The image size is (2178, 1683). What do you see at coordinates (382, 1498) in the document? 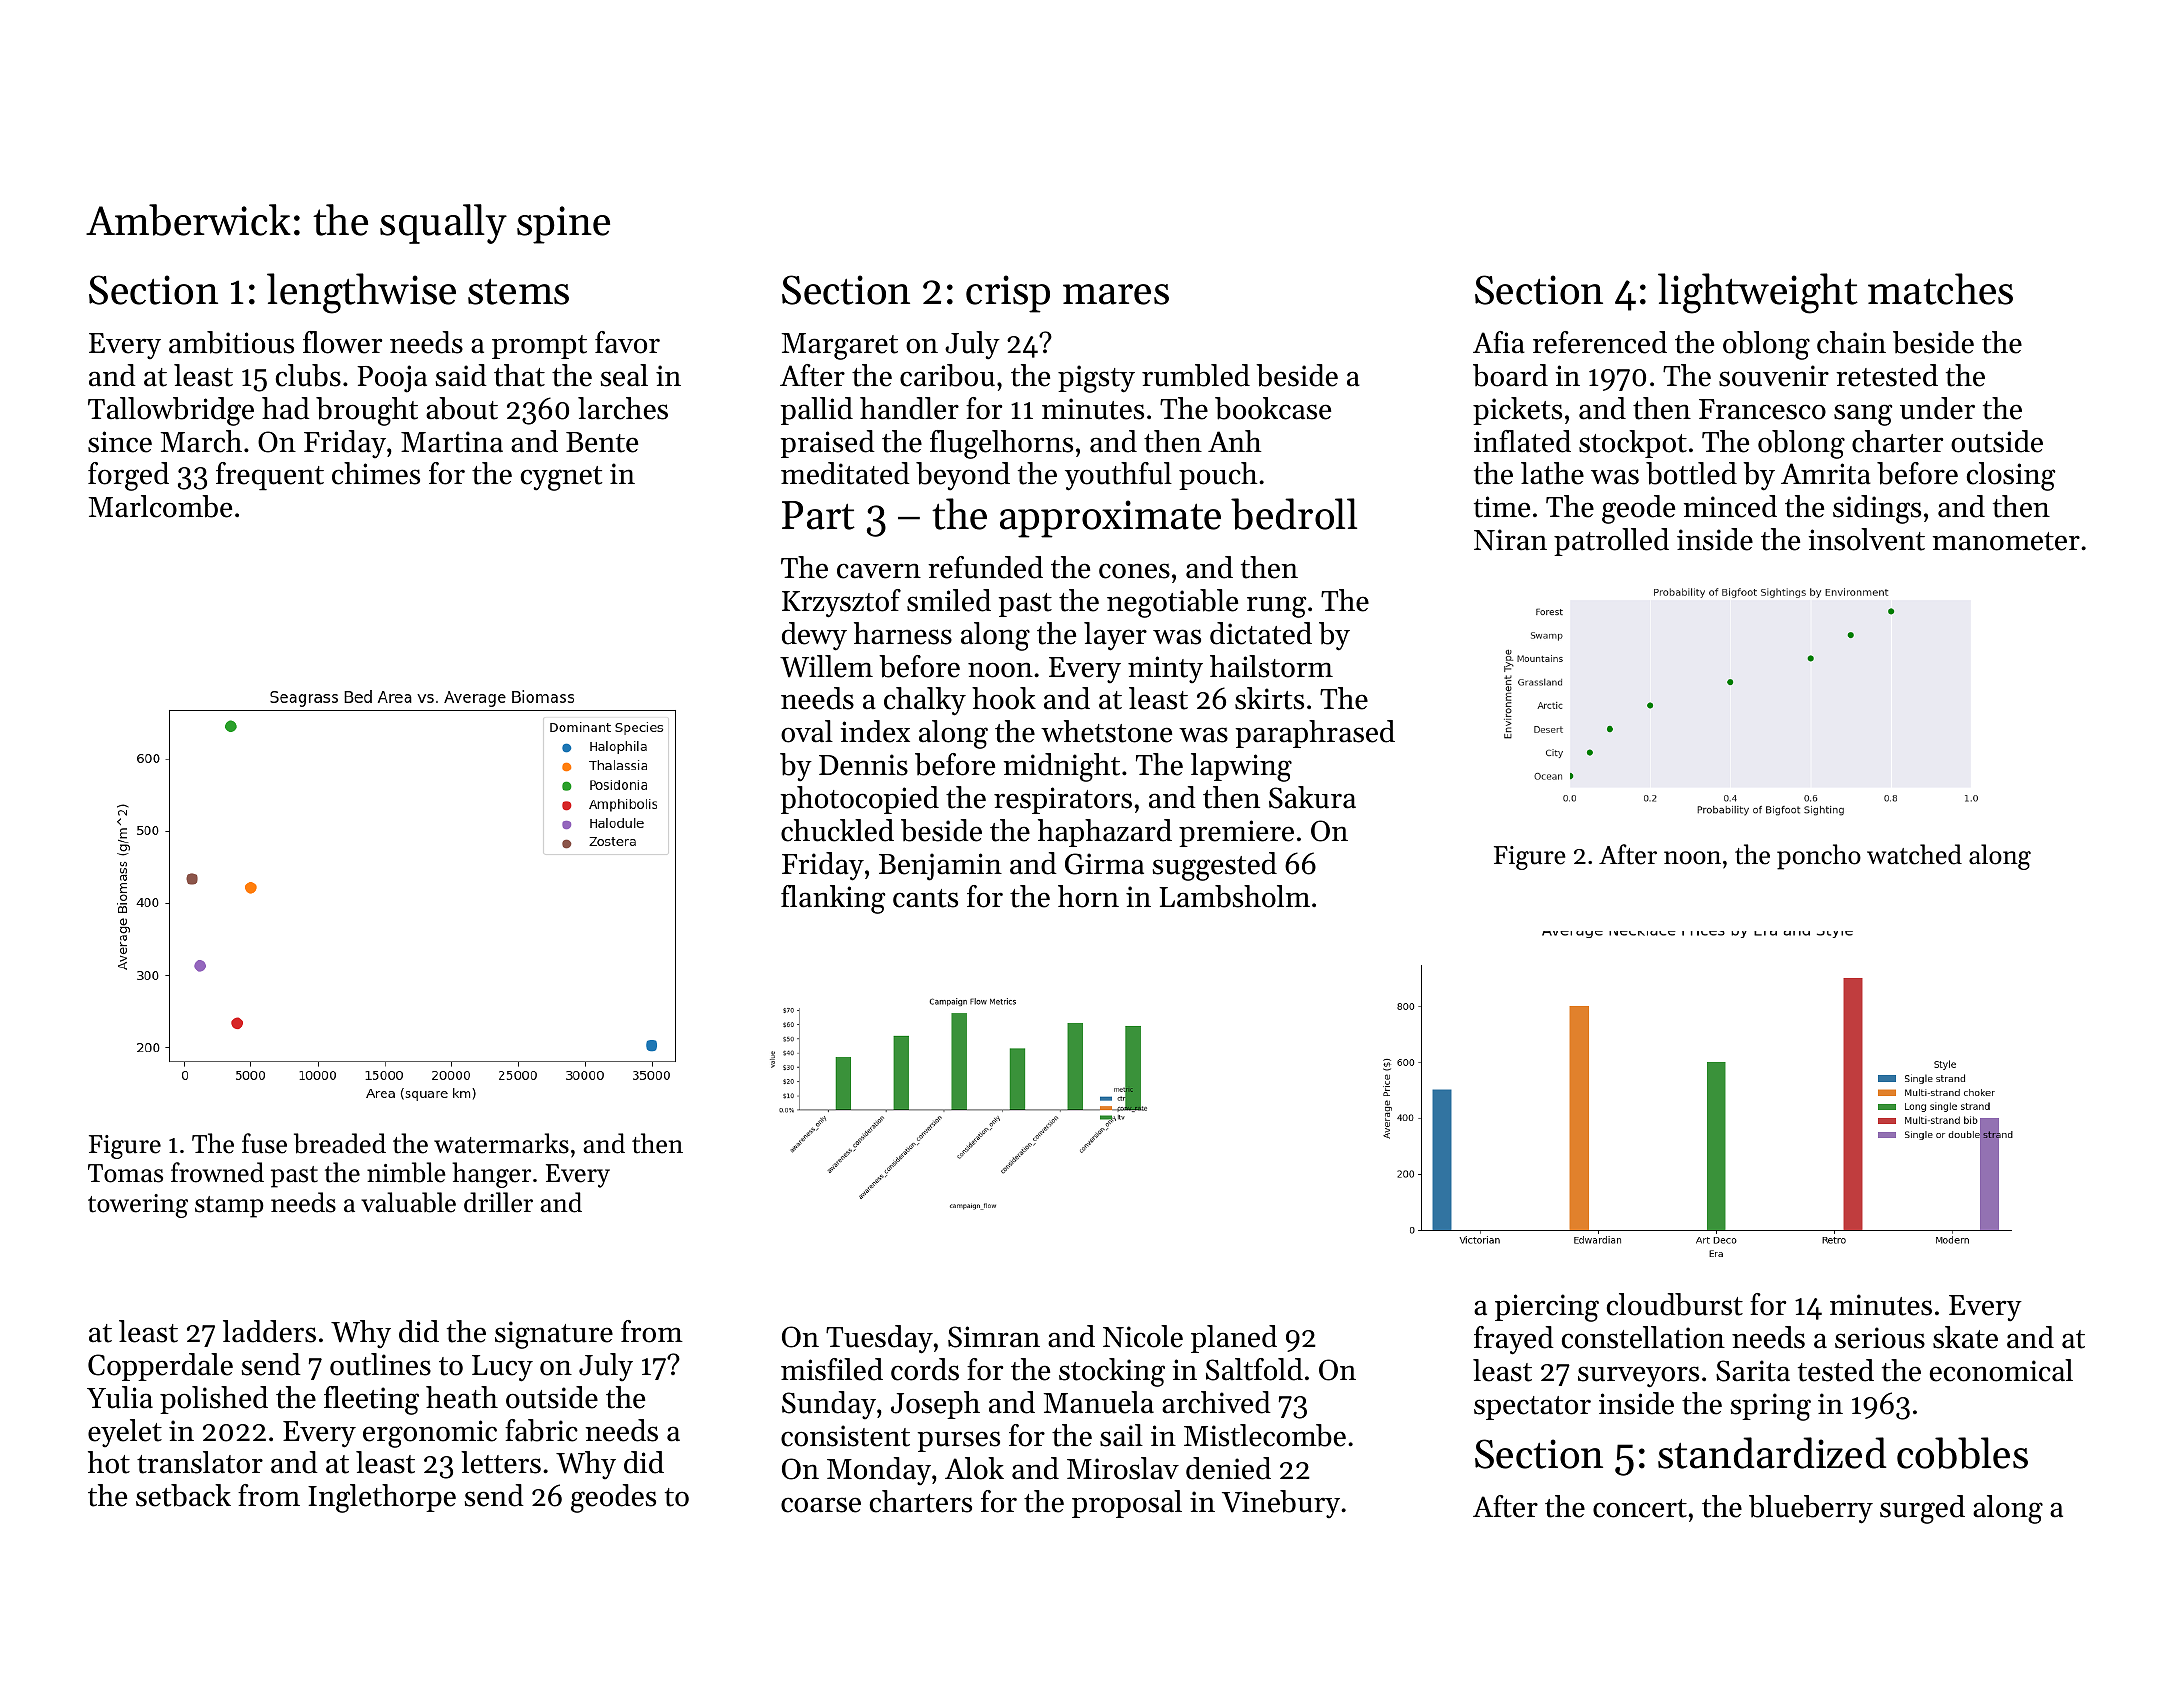
I see `Inglethorpe` at bounding box center [382, 1498].
